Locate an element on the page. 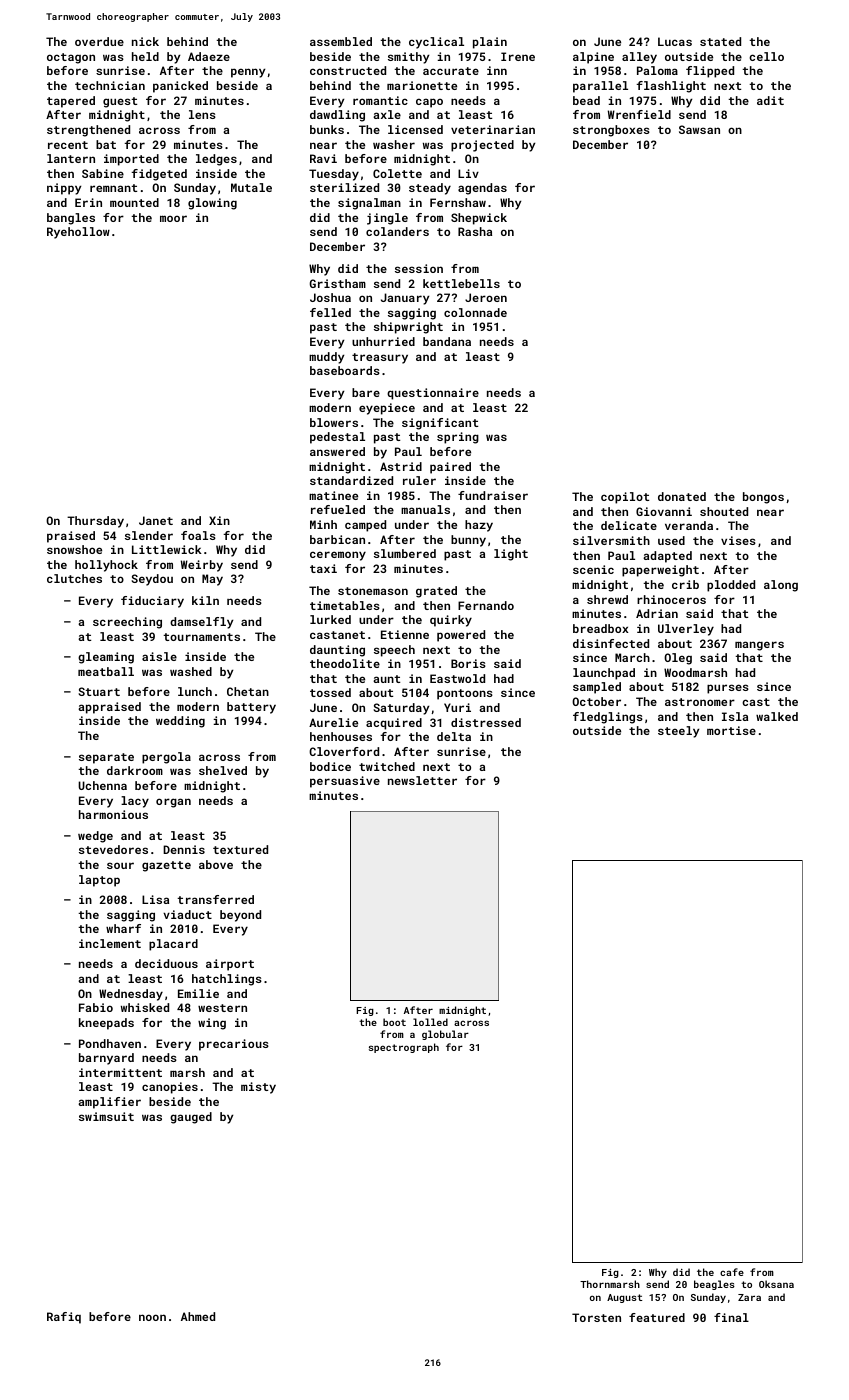 This page has height=1400, width=849. spectrograph is located at coordinates (404, 1048).
